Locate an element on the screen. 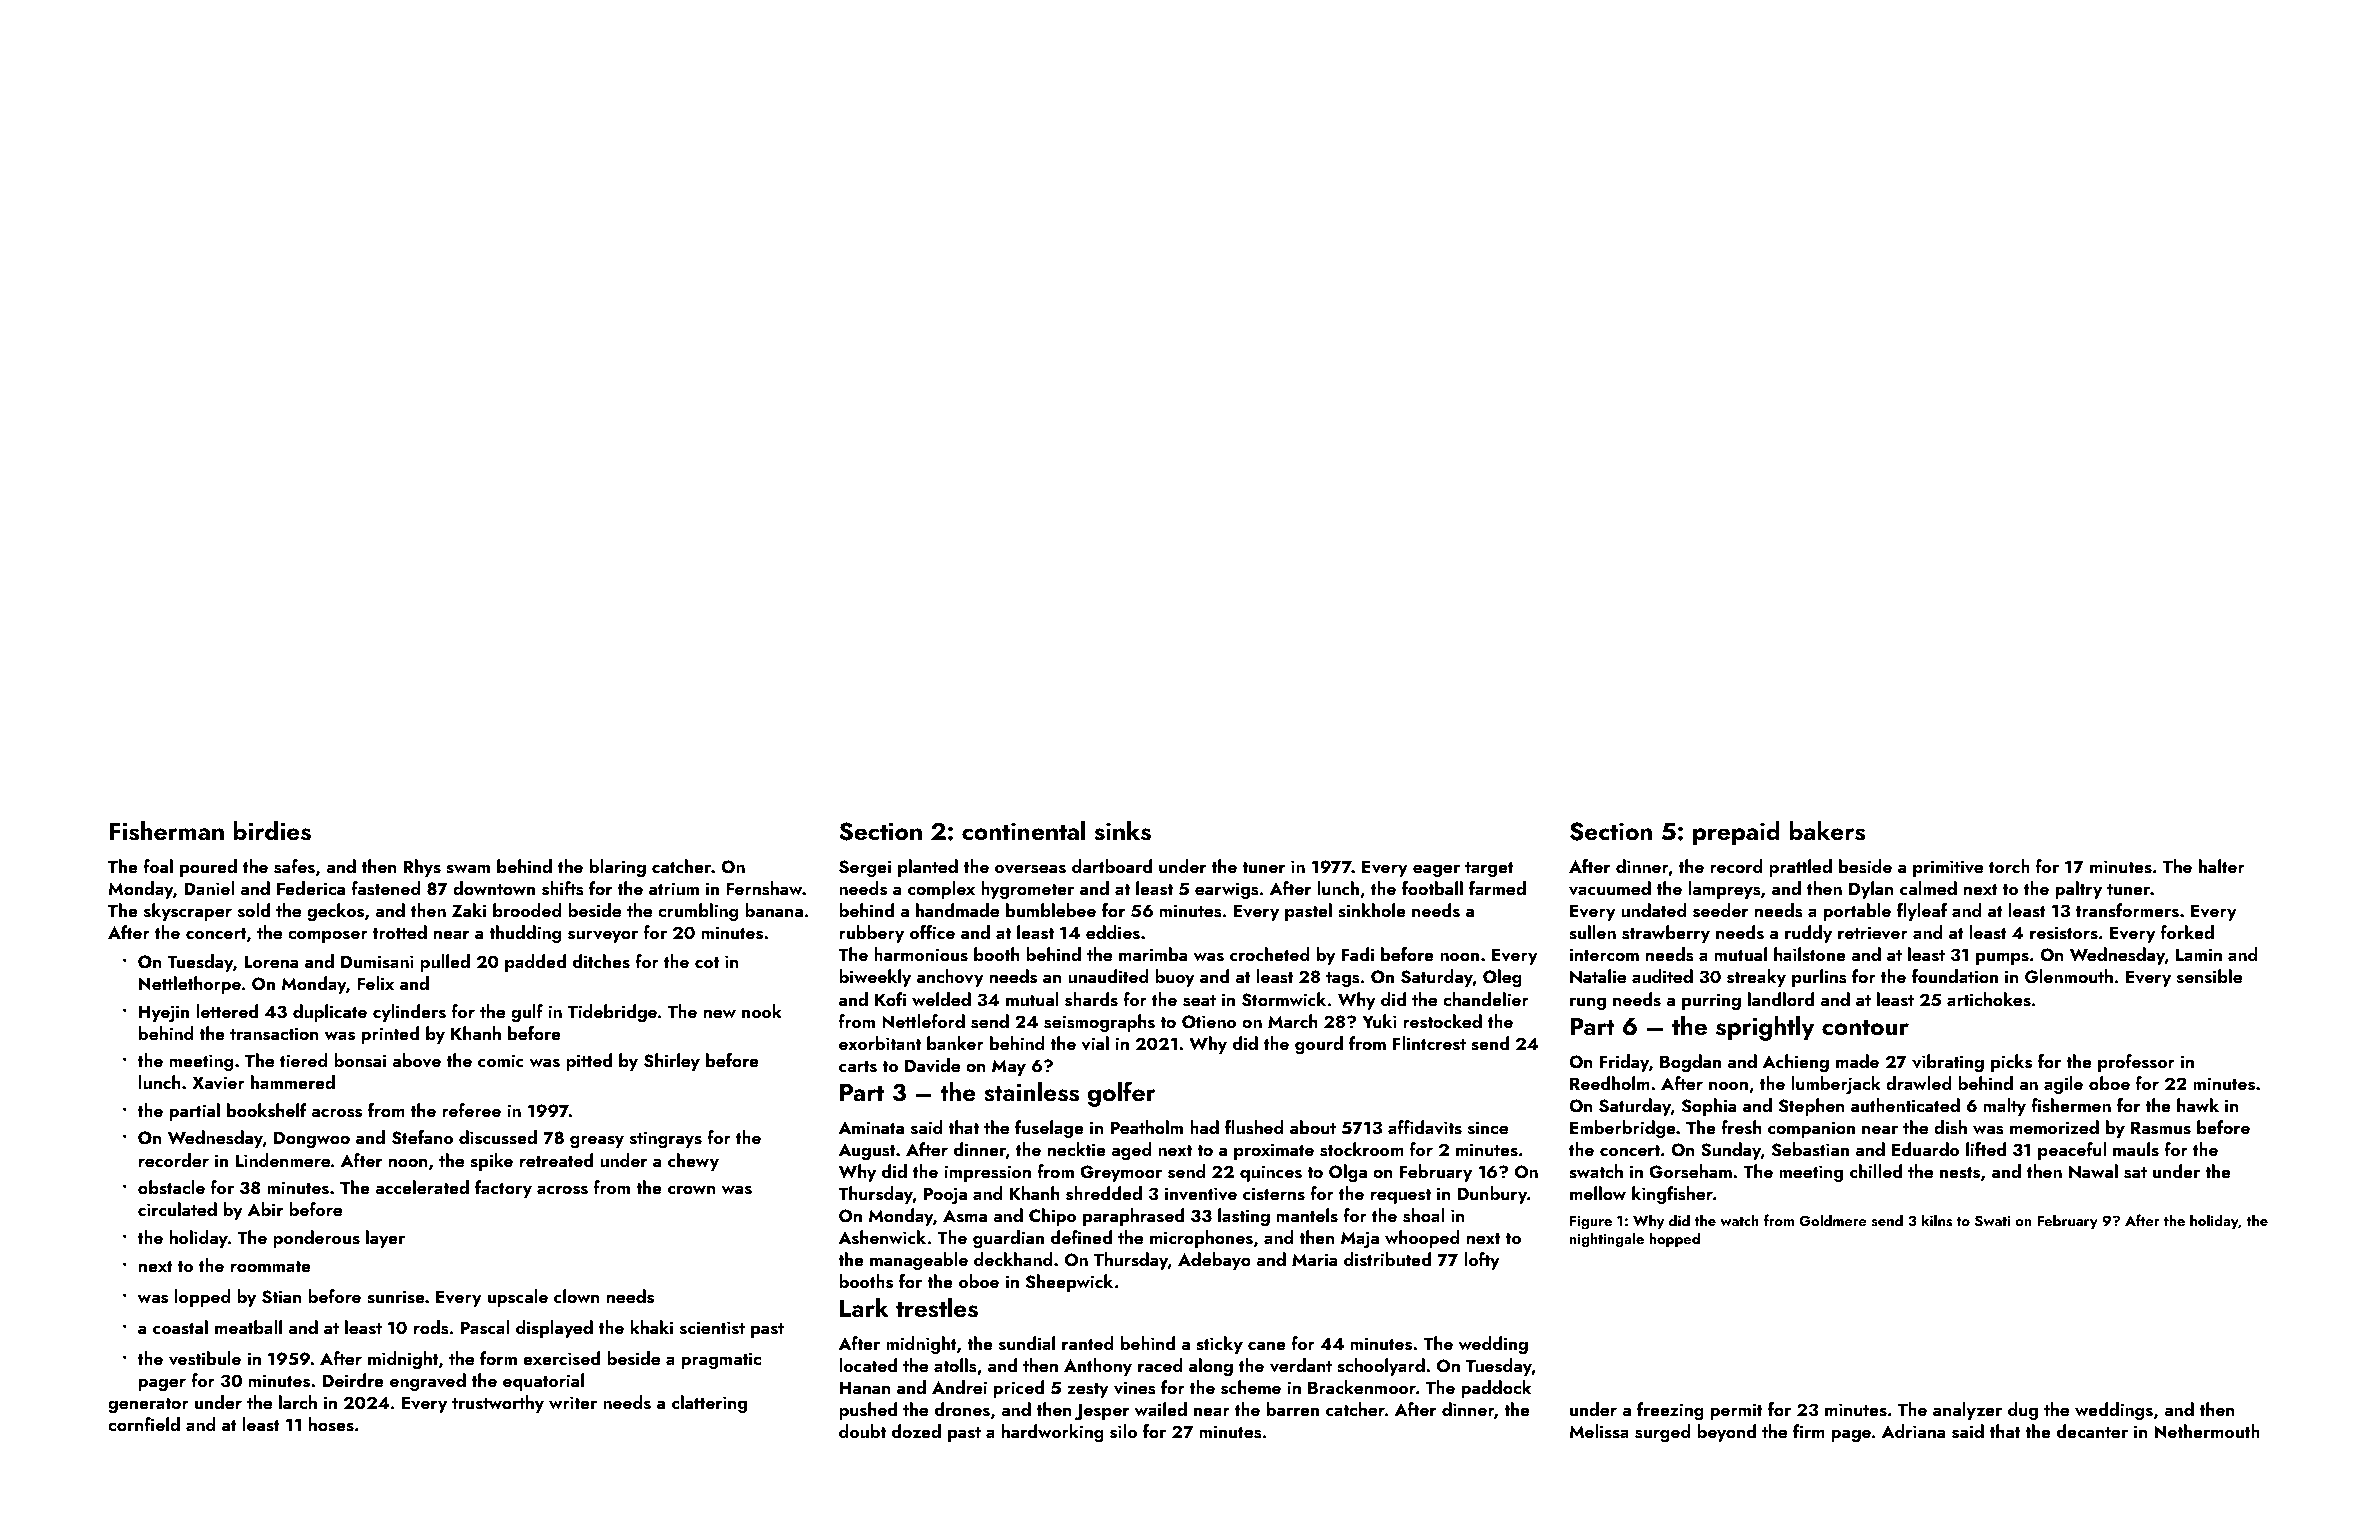 This screenshot has width=2380, height=1540. golfer is located at coordinates (1122, 1094).
